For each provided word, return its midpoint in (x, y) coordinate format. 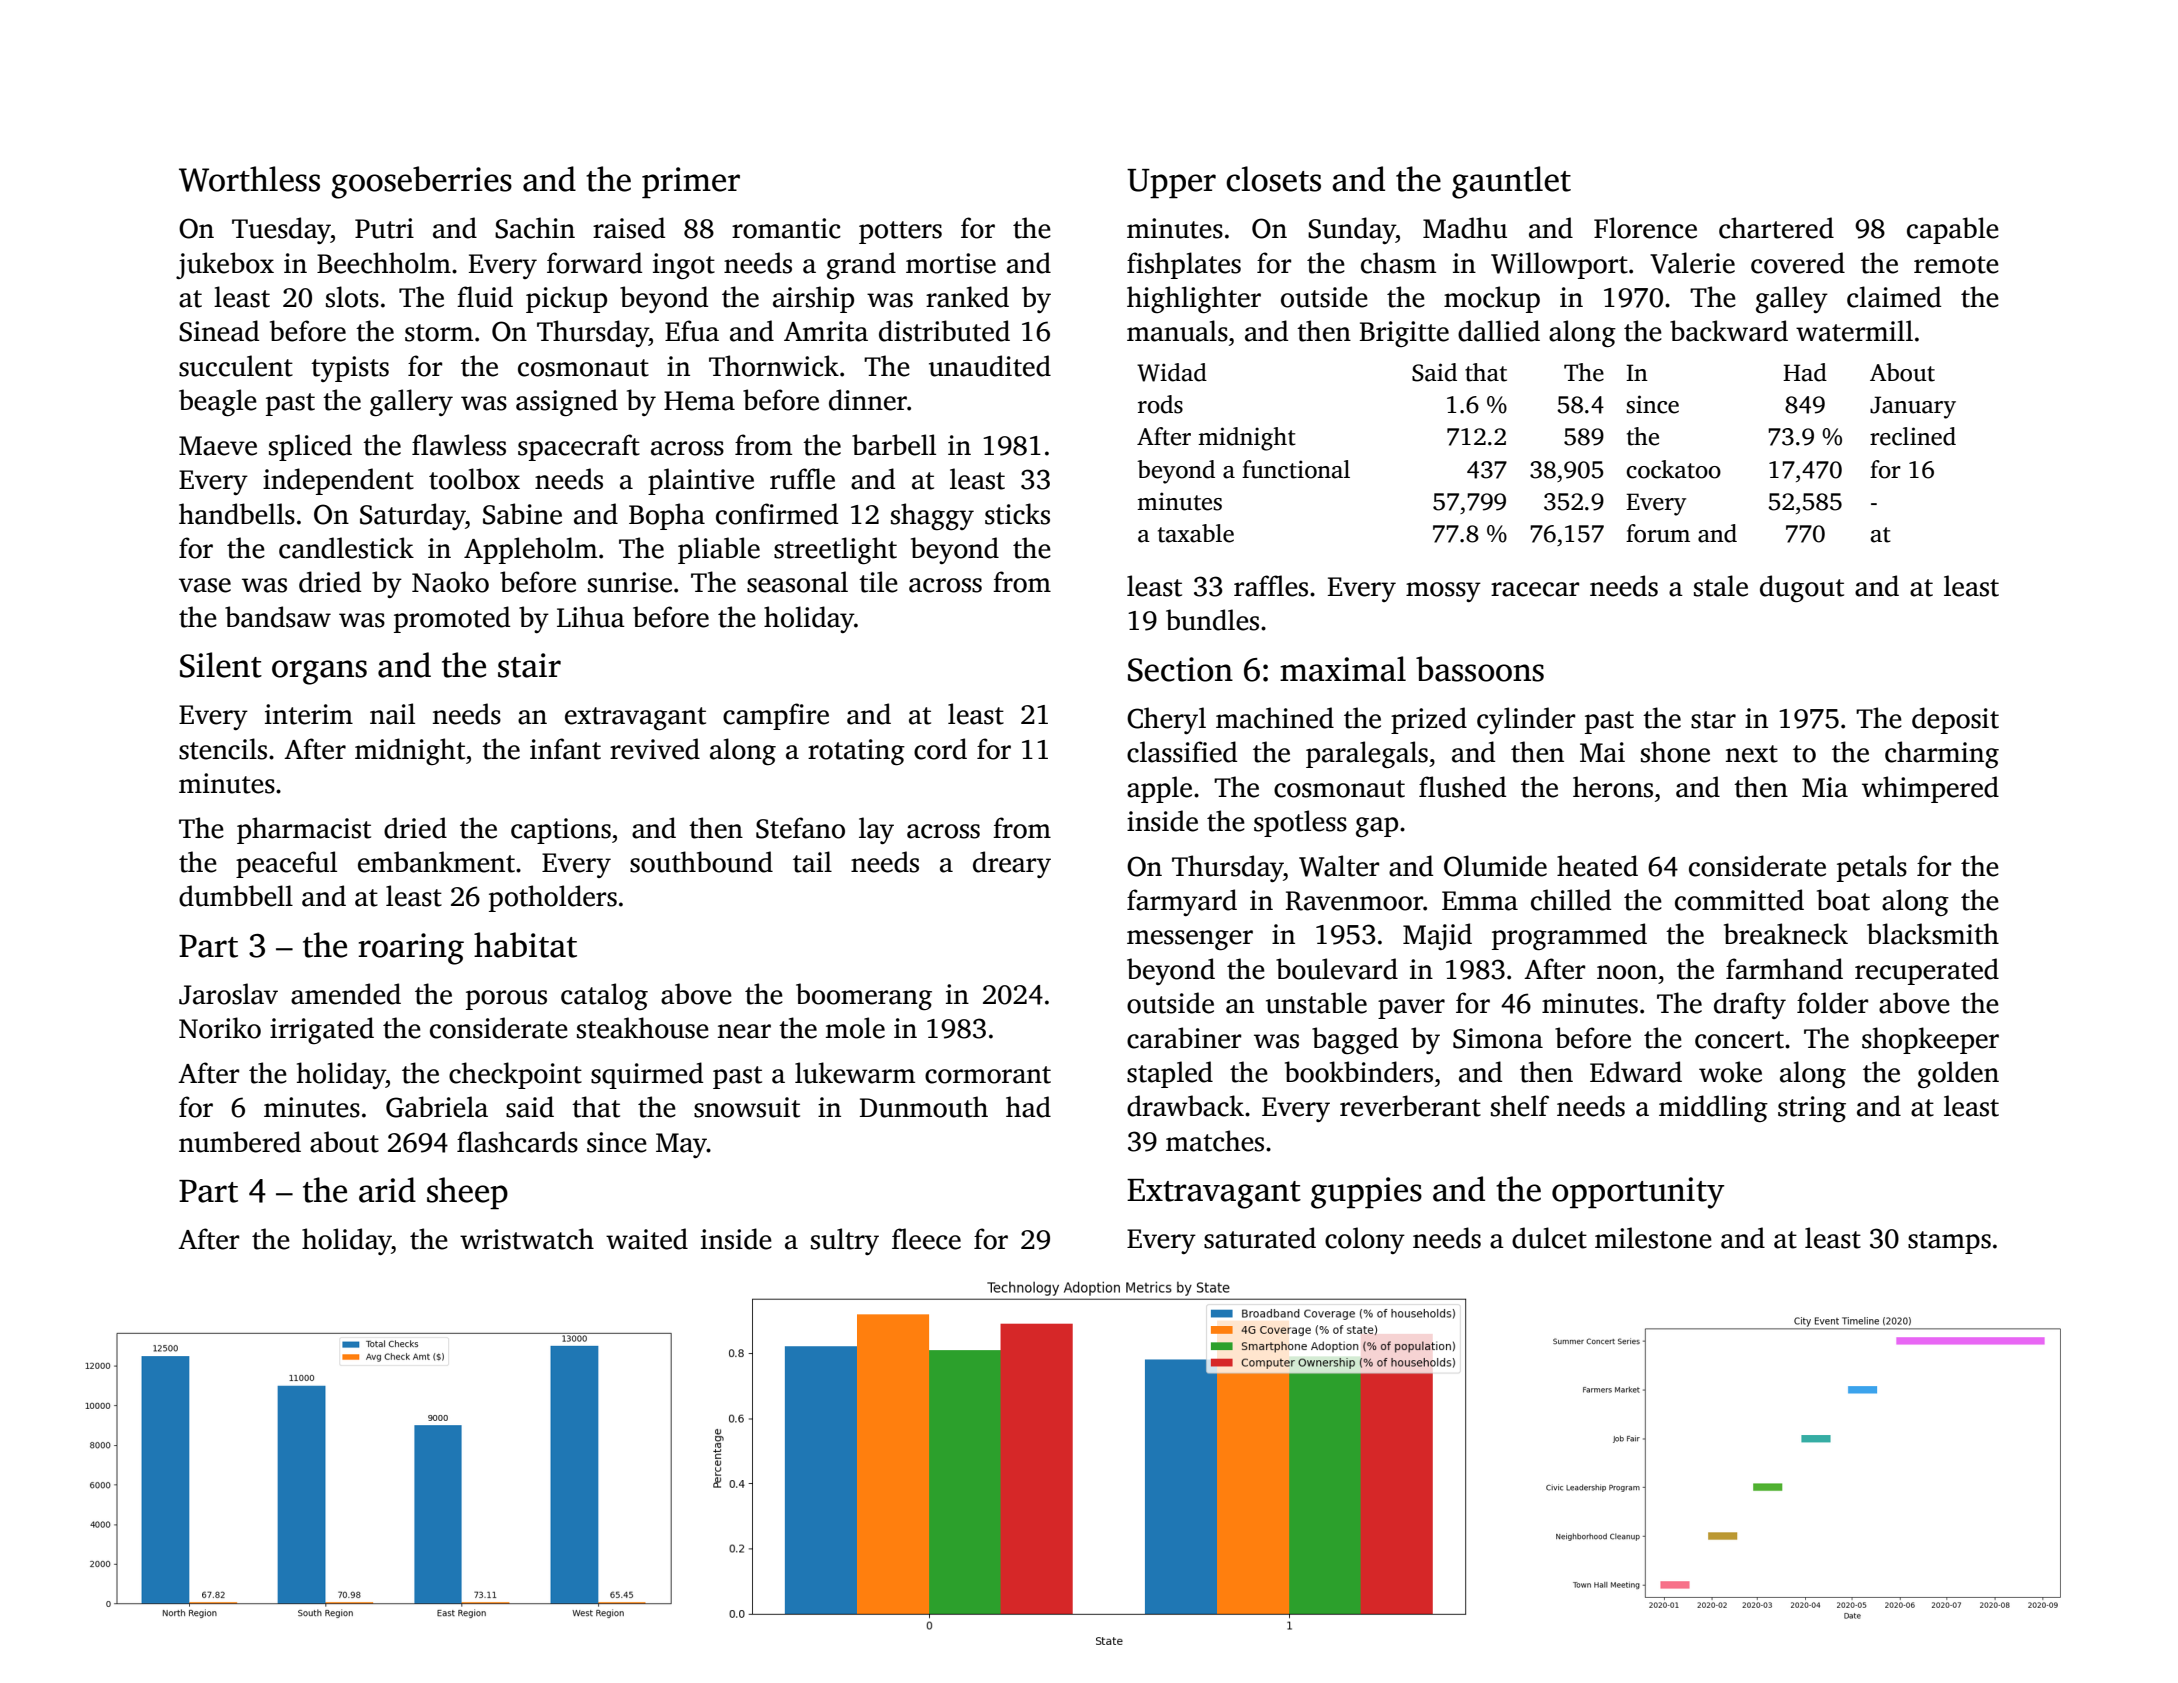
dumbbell (236, 896)
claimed (1894, 297)
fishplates (1184, 265)
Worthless (249, 179)
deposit (1955, 720)
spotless (1300, 823)
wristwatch (527, 1239)
